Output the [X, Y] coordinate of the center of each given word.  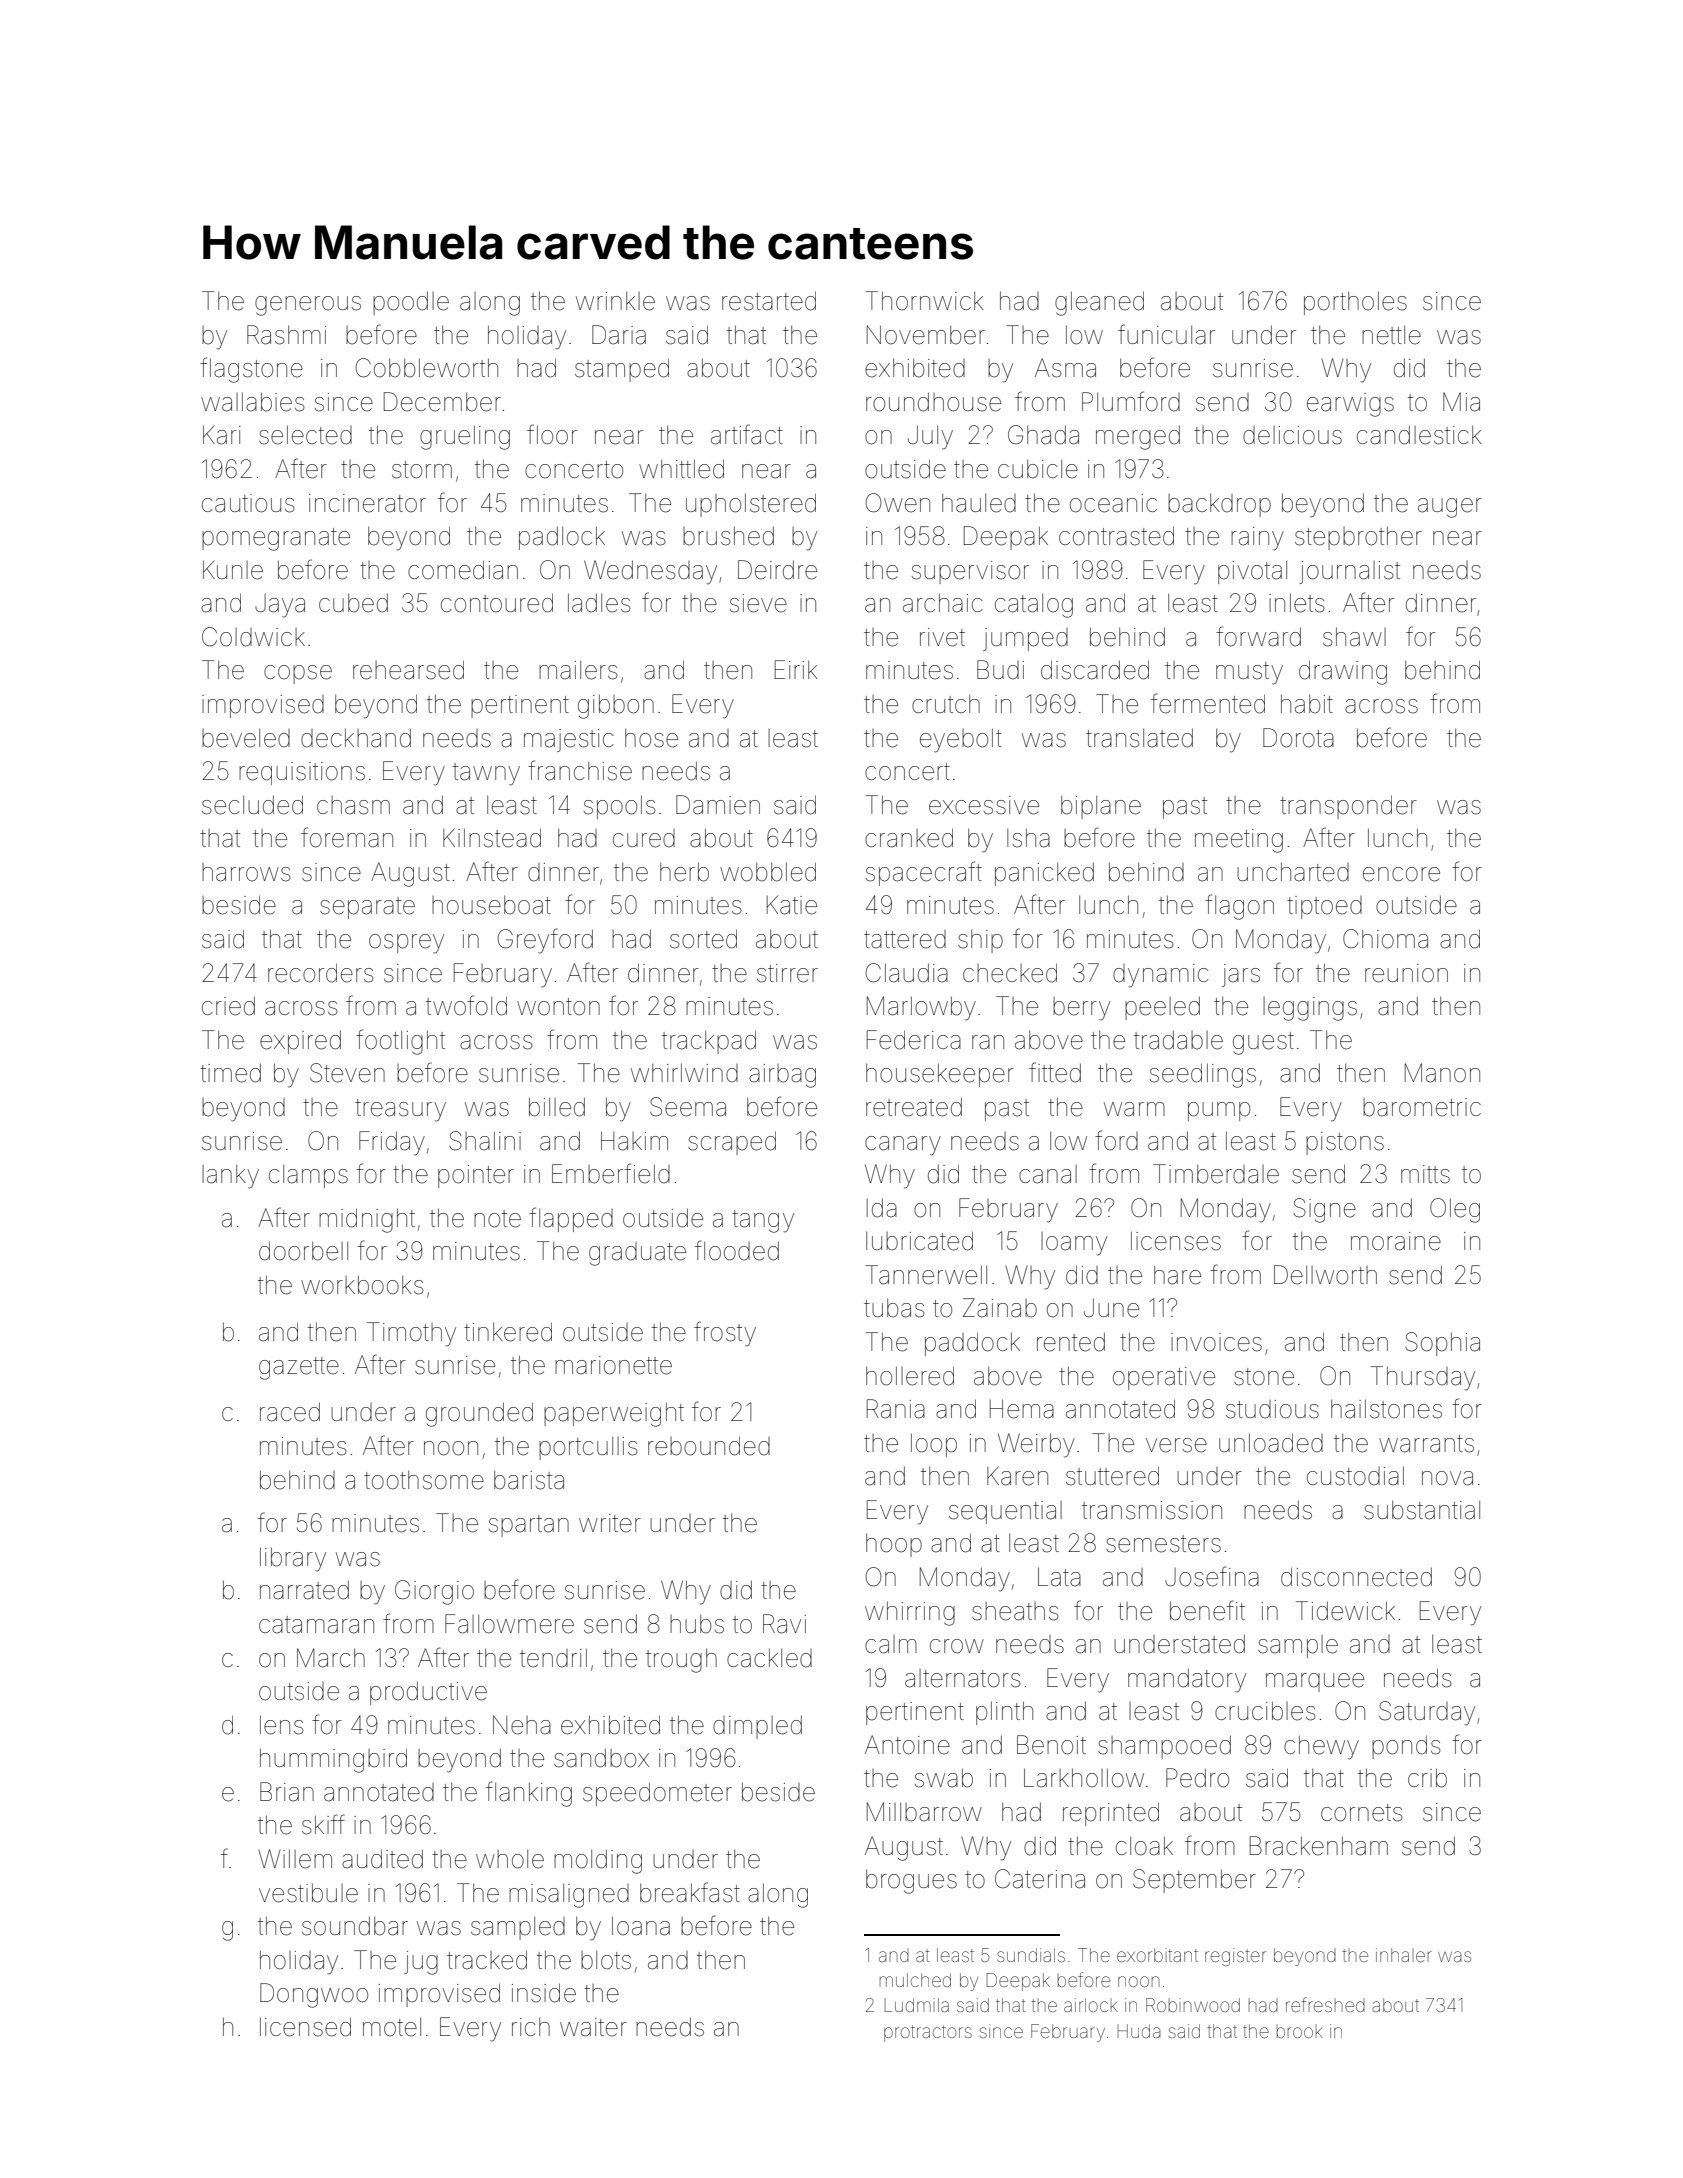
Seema [688, 1107]
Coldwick [253, 637]
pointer [476, 1176]
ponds [1406, 1747]
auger [1450, 508]
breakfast [690, 1892]
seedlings [1203, 1075]
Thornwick [925, 301]
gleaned [1099, 303]
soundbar [355, 1926]
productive [428, 1693]
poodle [411, 303]
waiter [593, 2027]
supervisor [970, 572]
